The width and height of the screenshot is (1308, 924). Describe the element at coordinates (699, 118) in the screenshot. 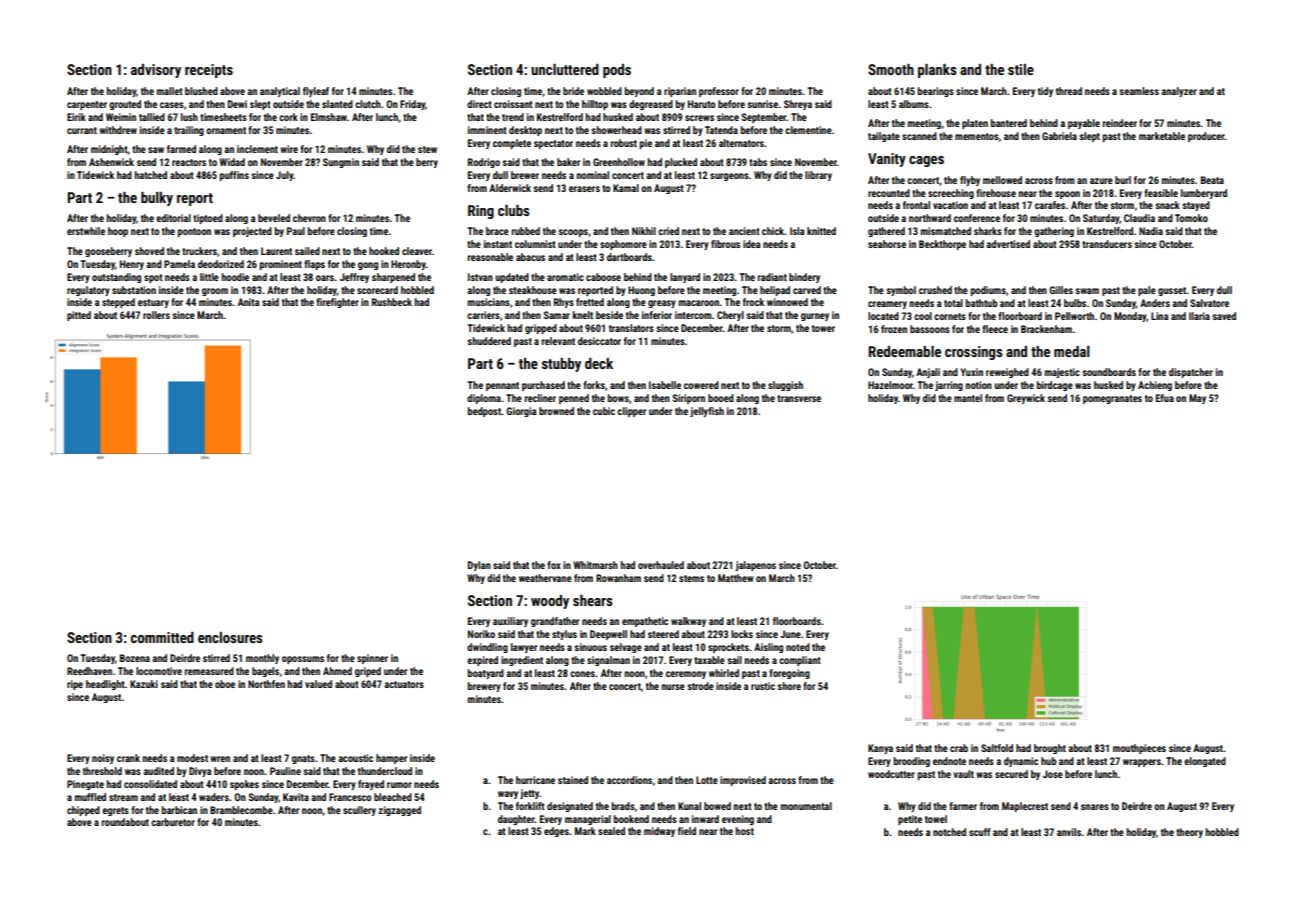

I see `screws` at that location.
